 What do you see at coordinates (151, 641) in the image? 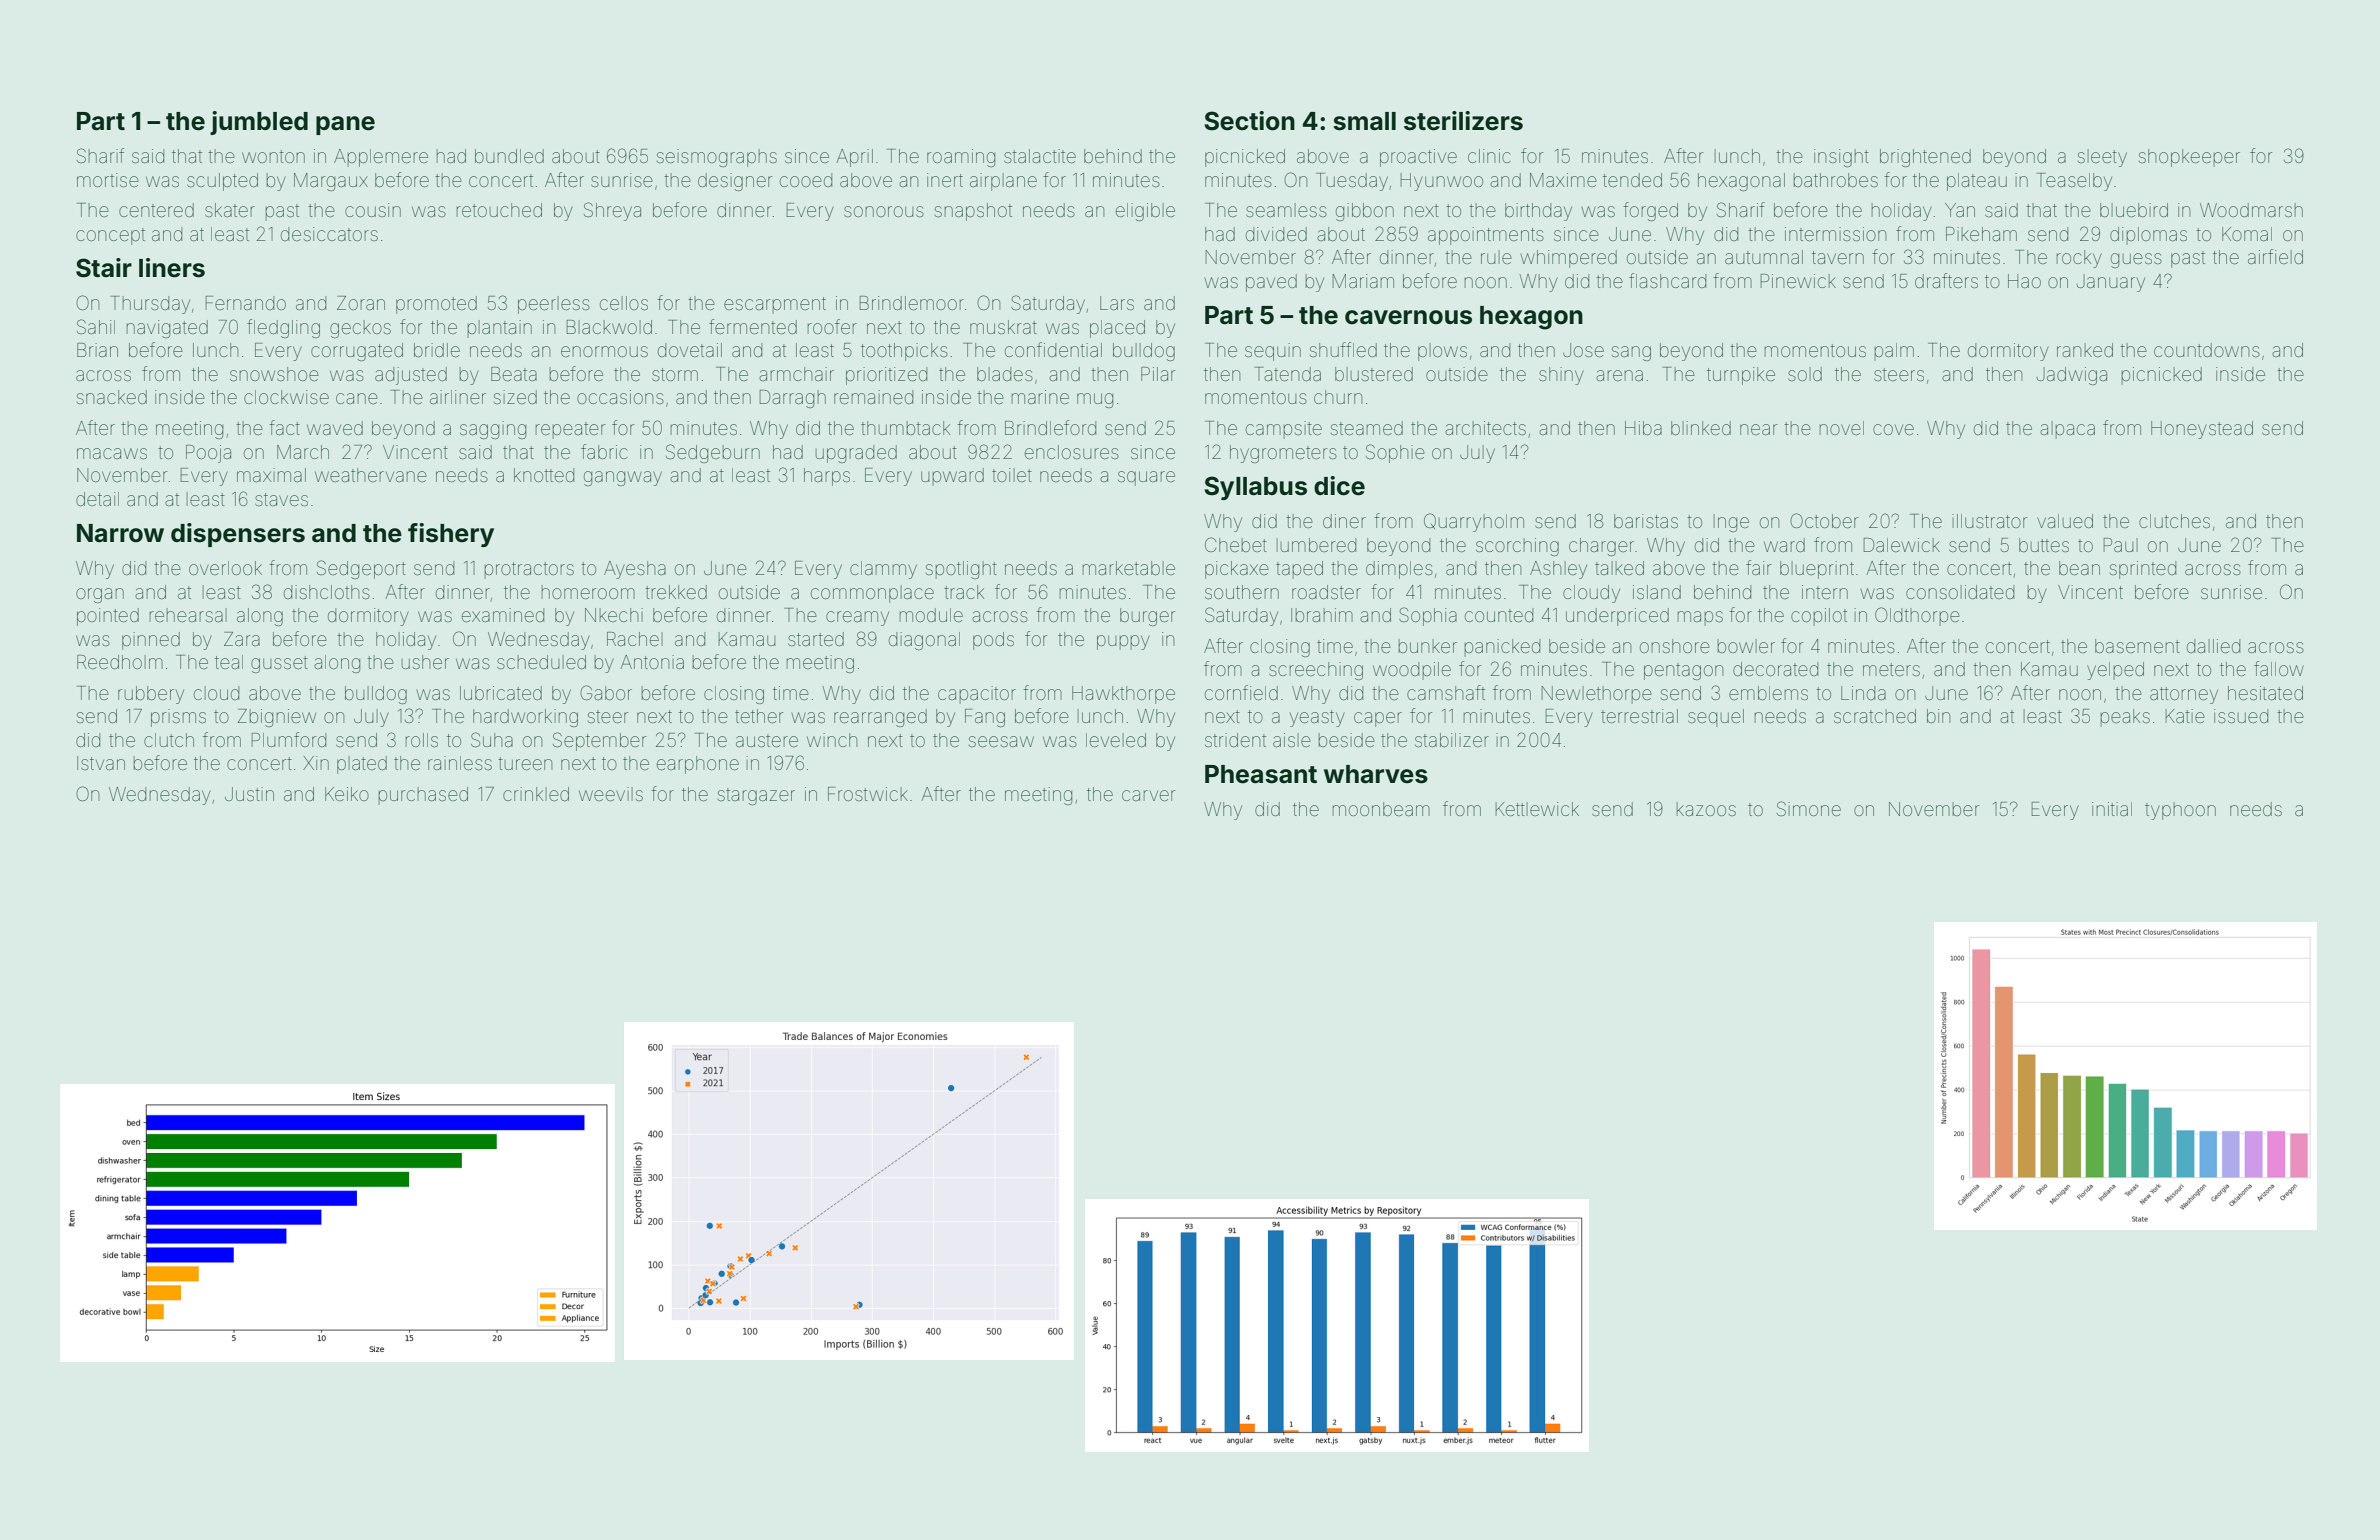
I see `pinned` at bounding box center [151, 641].
